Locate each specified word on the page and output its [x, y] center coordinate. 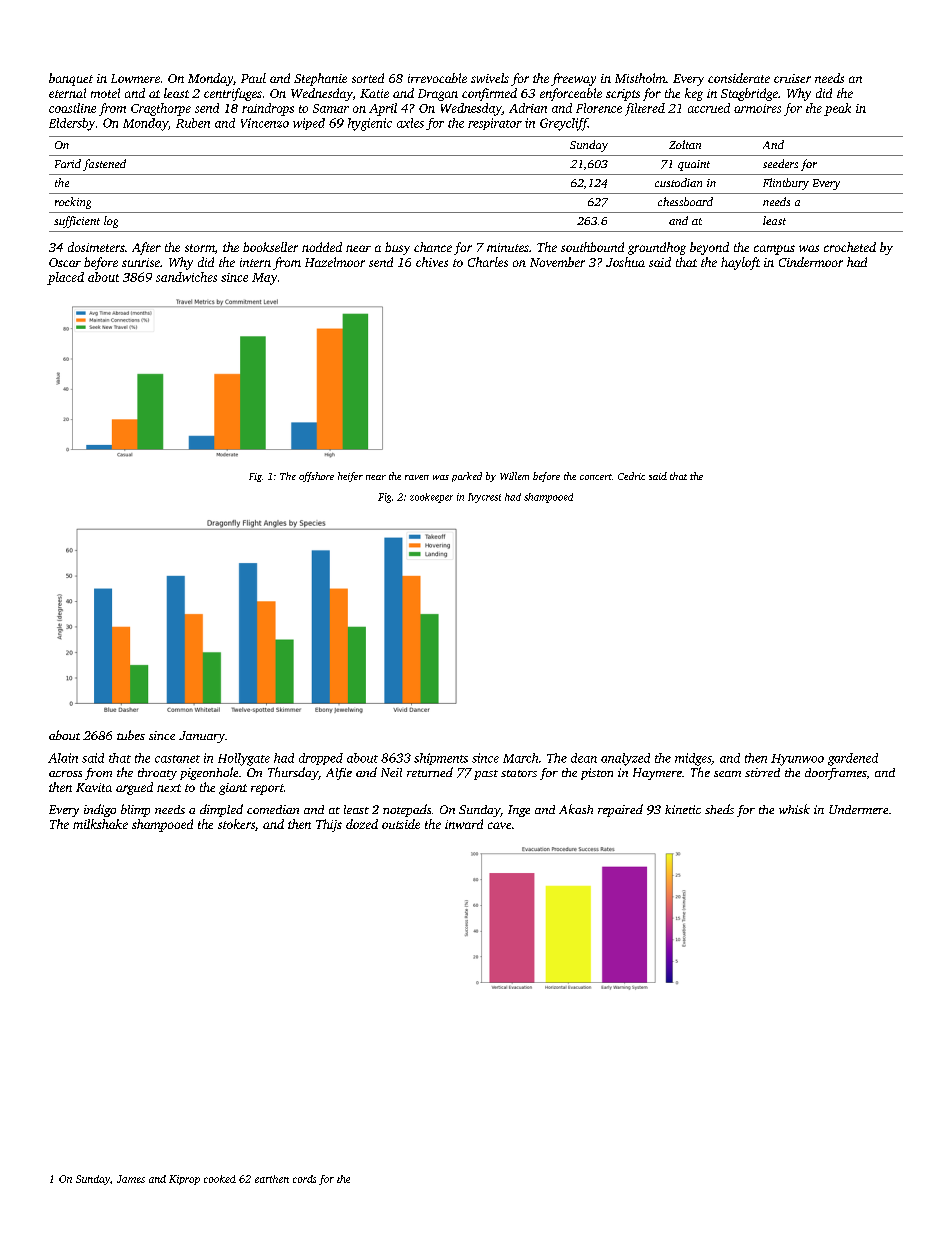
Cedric [631, 476]
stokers [236, 824]
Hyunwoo [797, 760]
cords [304, 1179]
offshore [316, 477]
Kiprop [184, 1180]
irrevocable [437, 78]
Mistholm [640, 78]
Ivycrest [484, 498]
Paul [253, 78]
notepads [407, 810]
